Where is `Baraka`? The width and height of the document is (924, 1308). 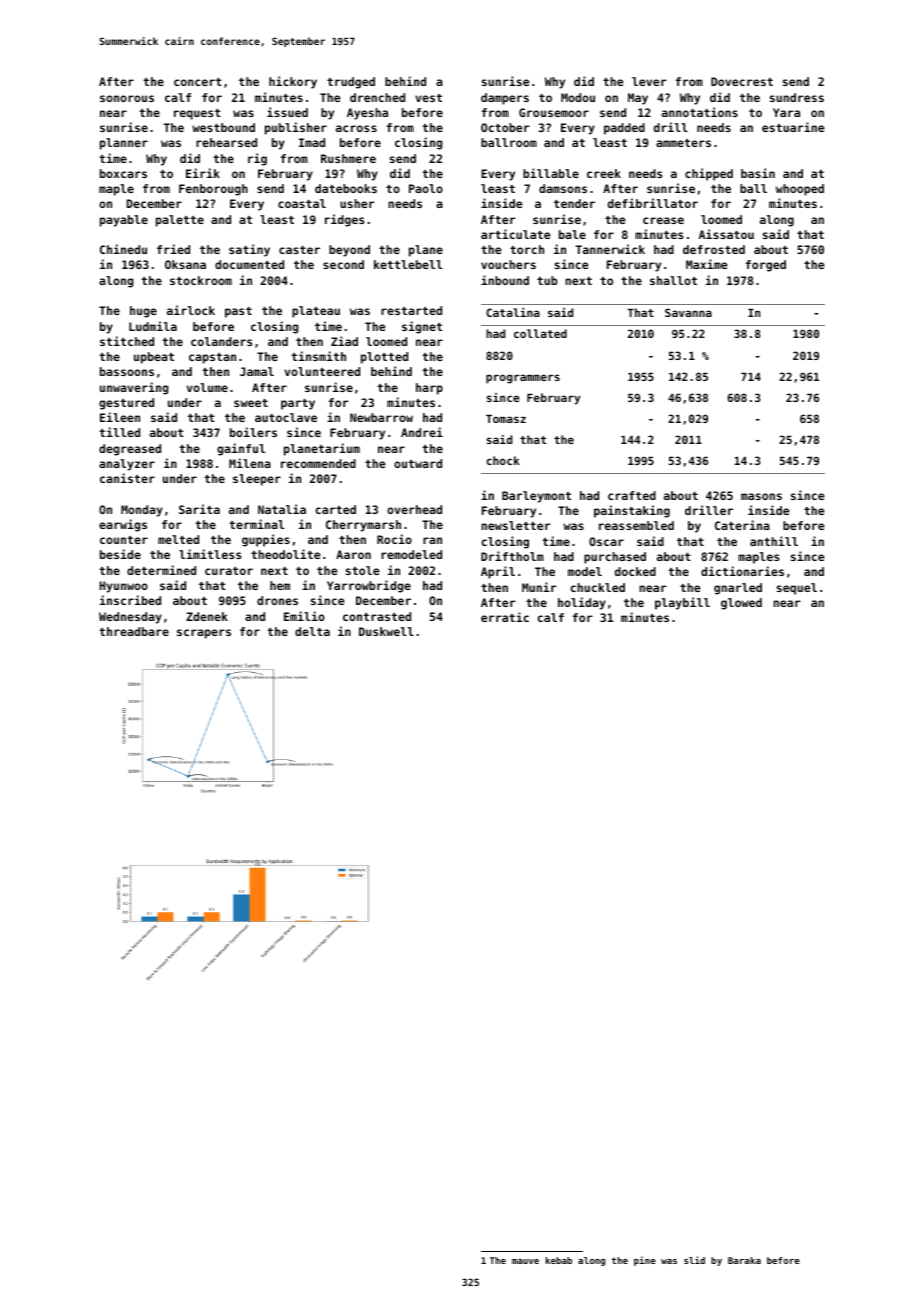 Baraka is located at coordinates (744, 1260).
